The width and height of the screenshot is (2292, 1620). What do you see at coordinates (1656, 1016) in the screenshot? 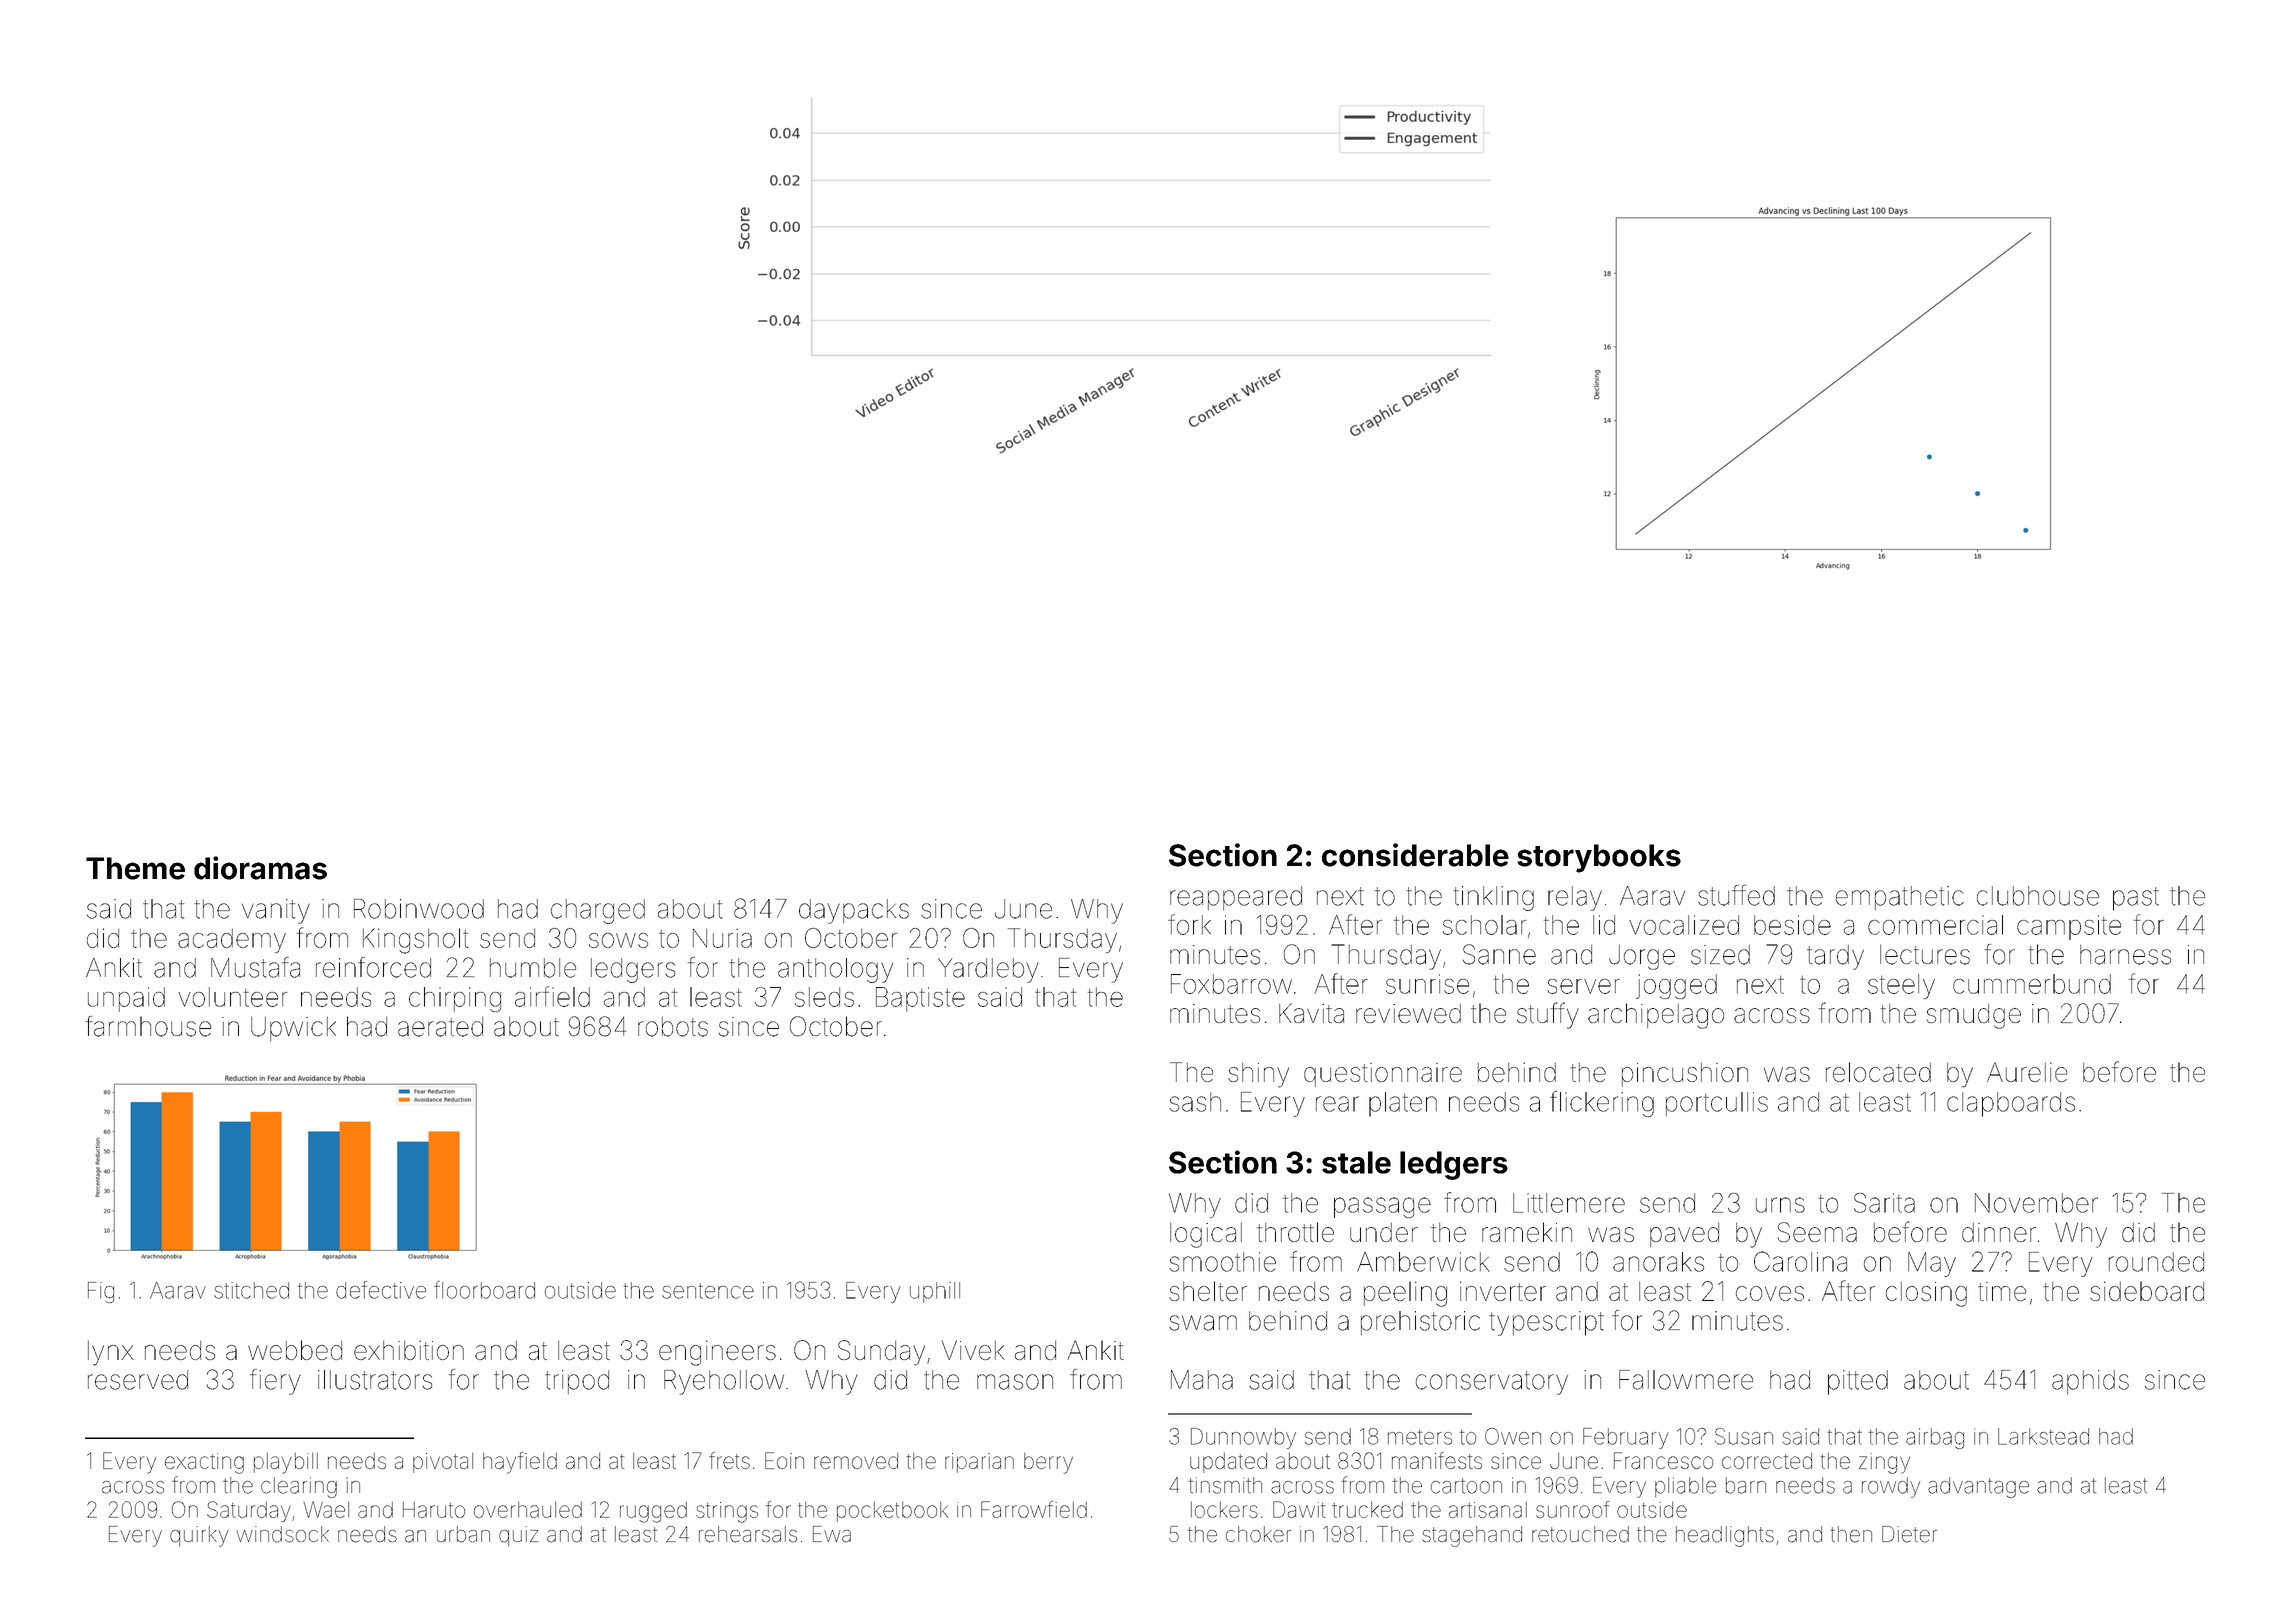
I see `archipelago` at bounding box center [1656, 1016].
